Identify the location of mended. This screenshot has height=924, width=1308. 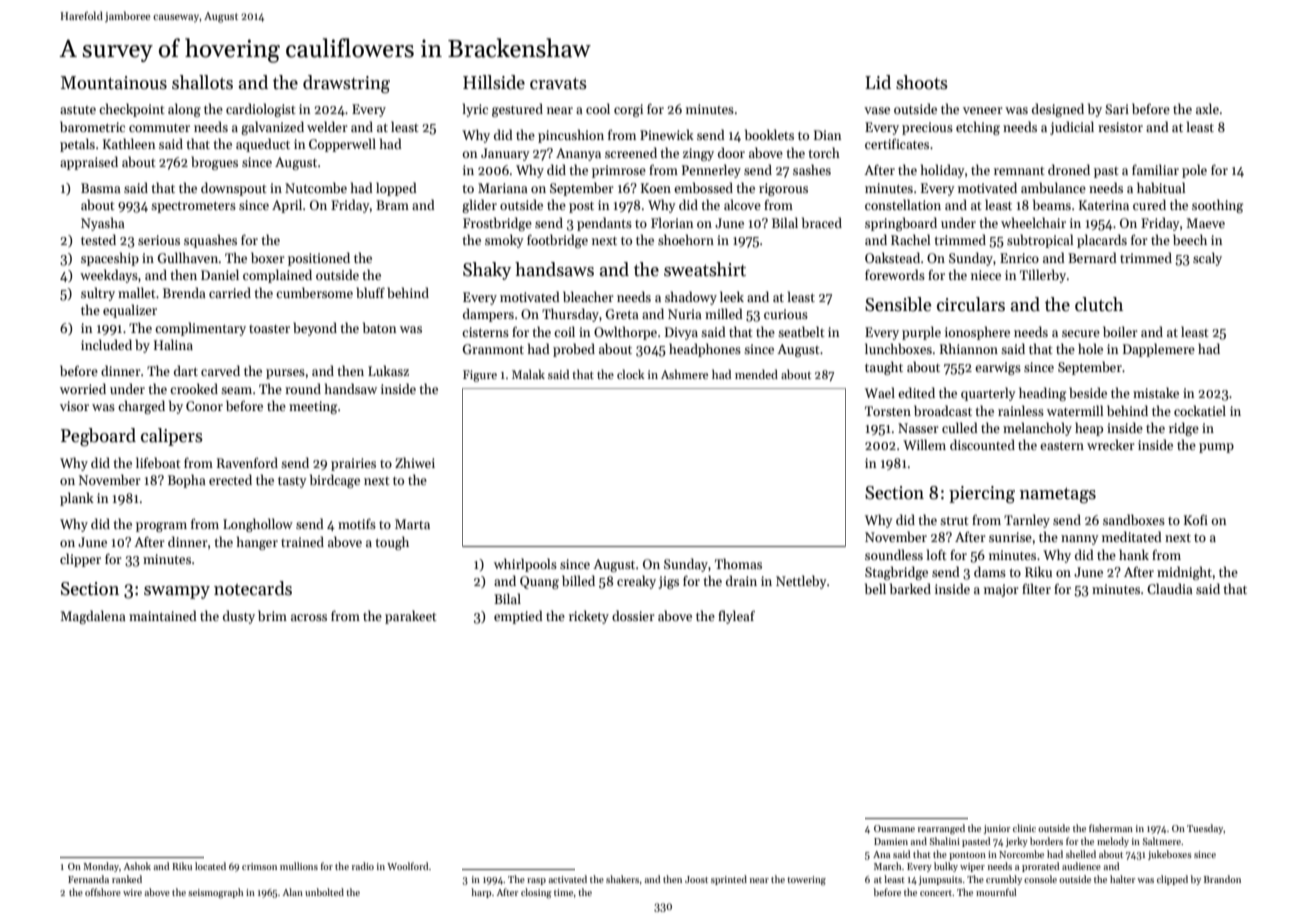
(756, 374).
